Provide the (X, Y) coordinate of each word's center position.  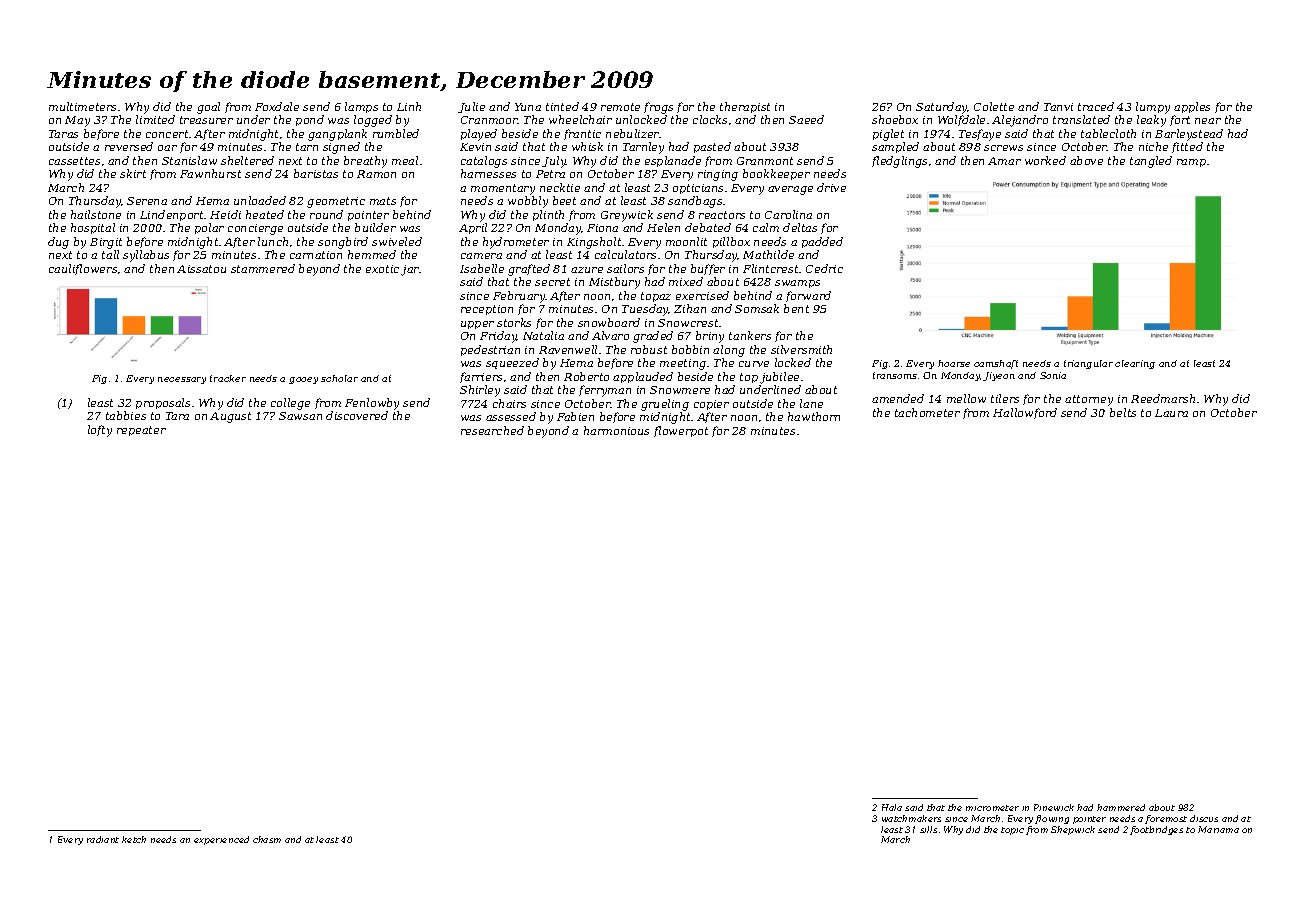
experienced (221, 840)
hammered (1121, 807)
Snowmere (680, 390)
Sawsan (300, 416)
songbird (343, 243)
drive (831, 187)
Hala (892, 807)
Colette (994, 106)
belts (1123, 412)
